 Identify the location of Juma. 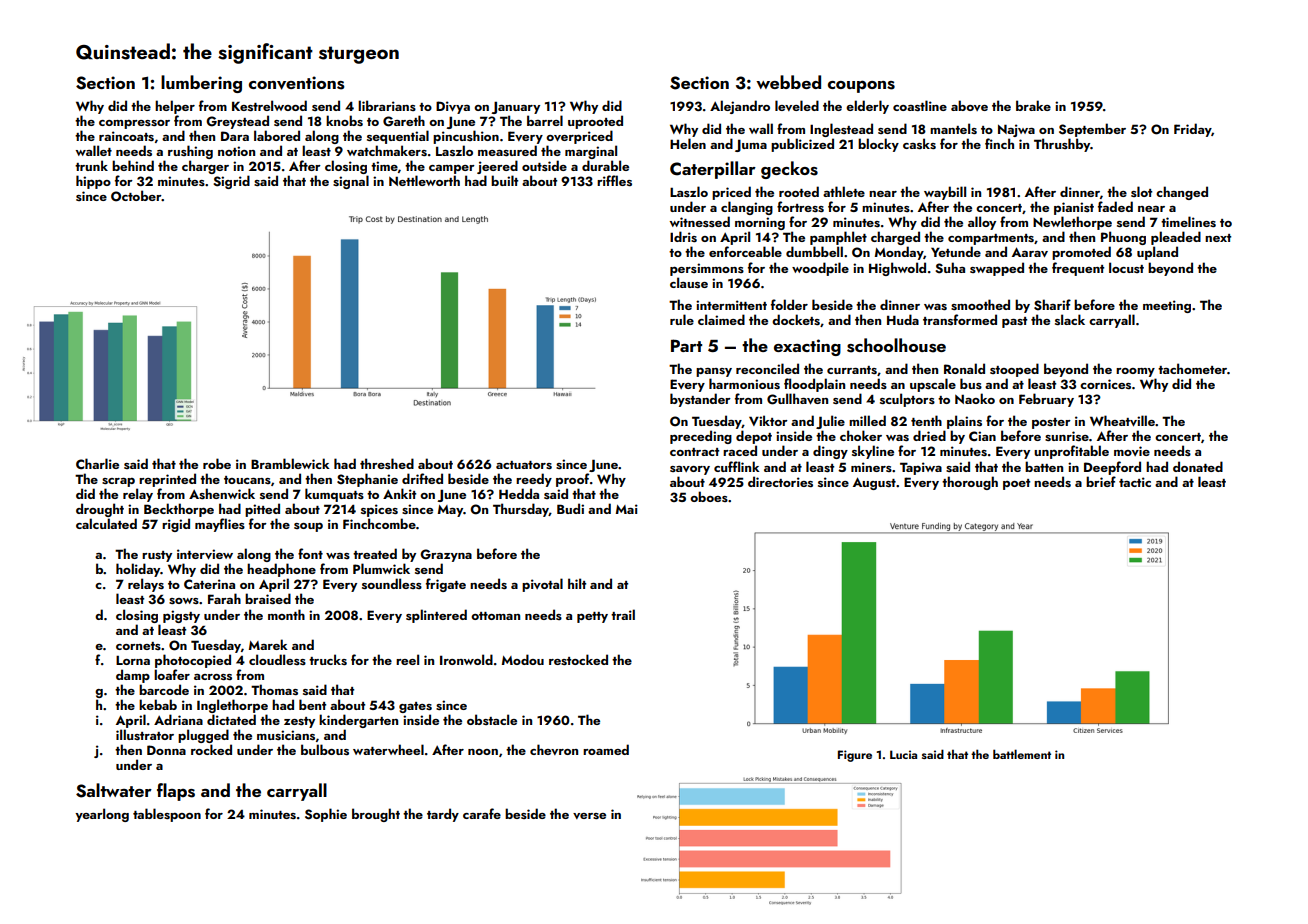
(751, 145).
